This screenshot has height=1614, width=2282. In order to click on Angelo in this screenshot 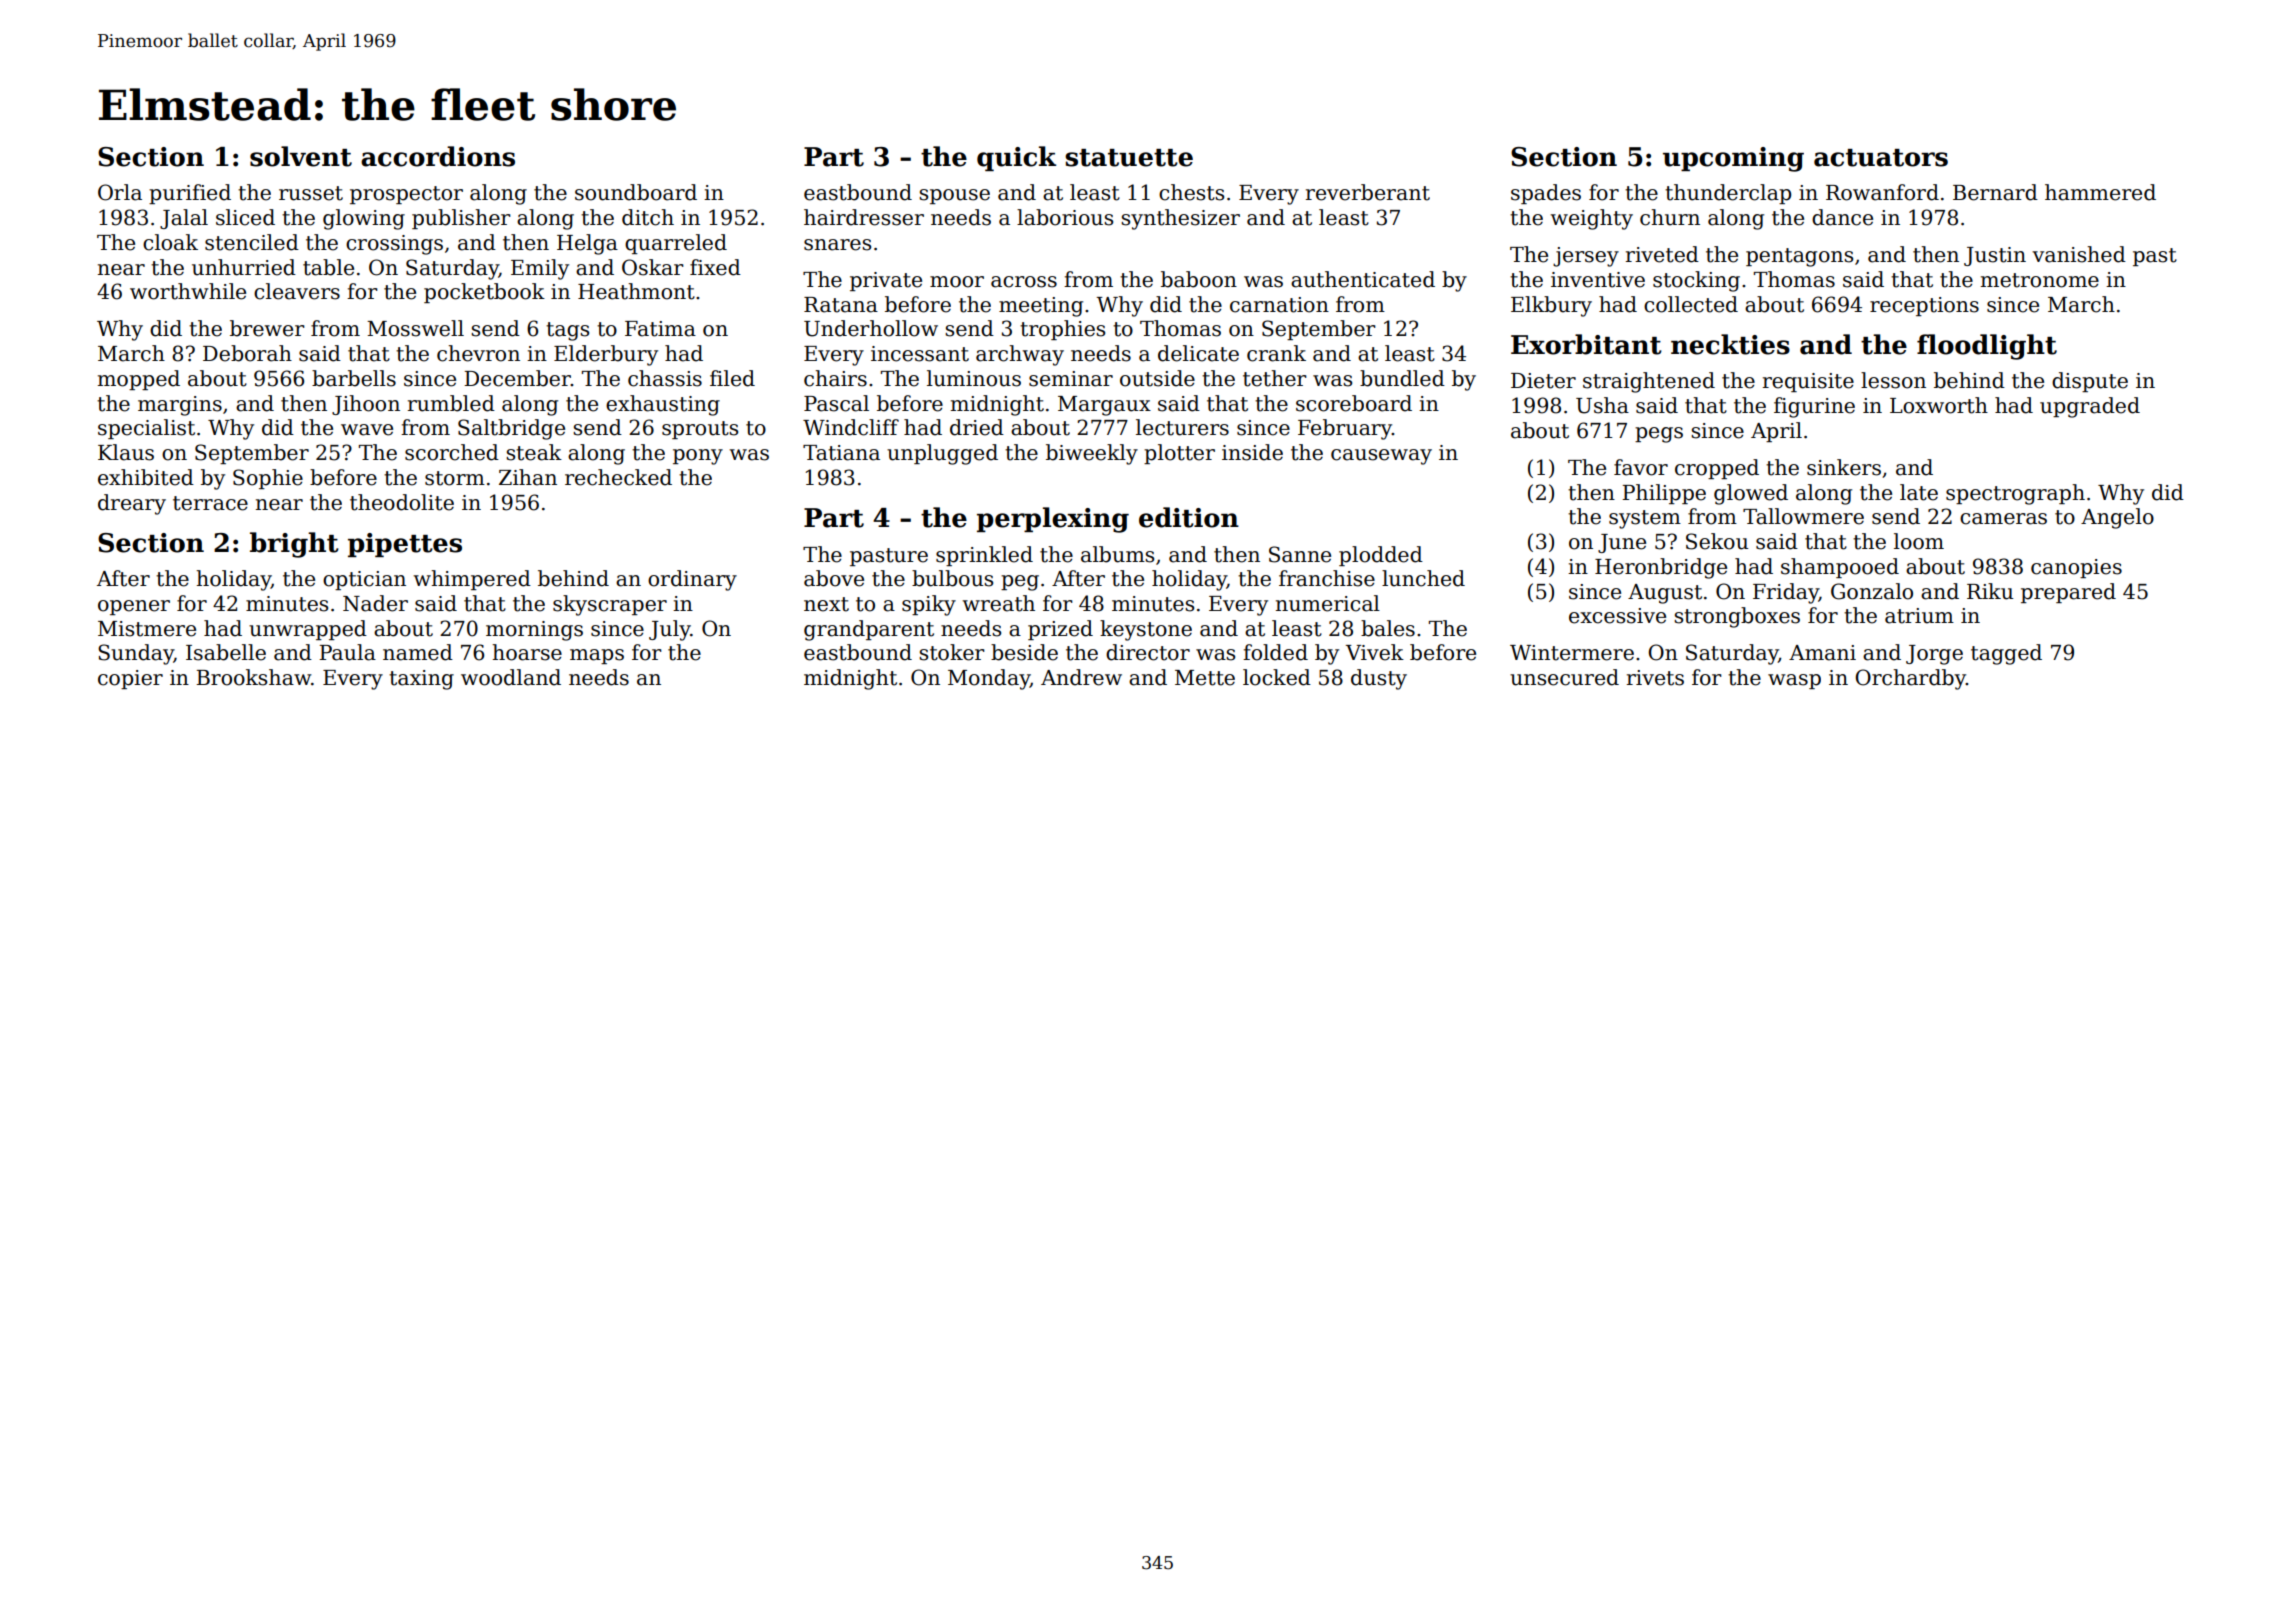, I will do `click(2117, 518)`.
